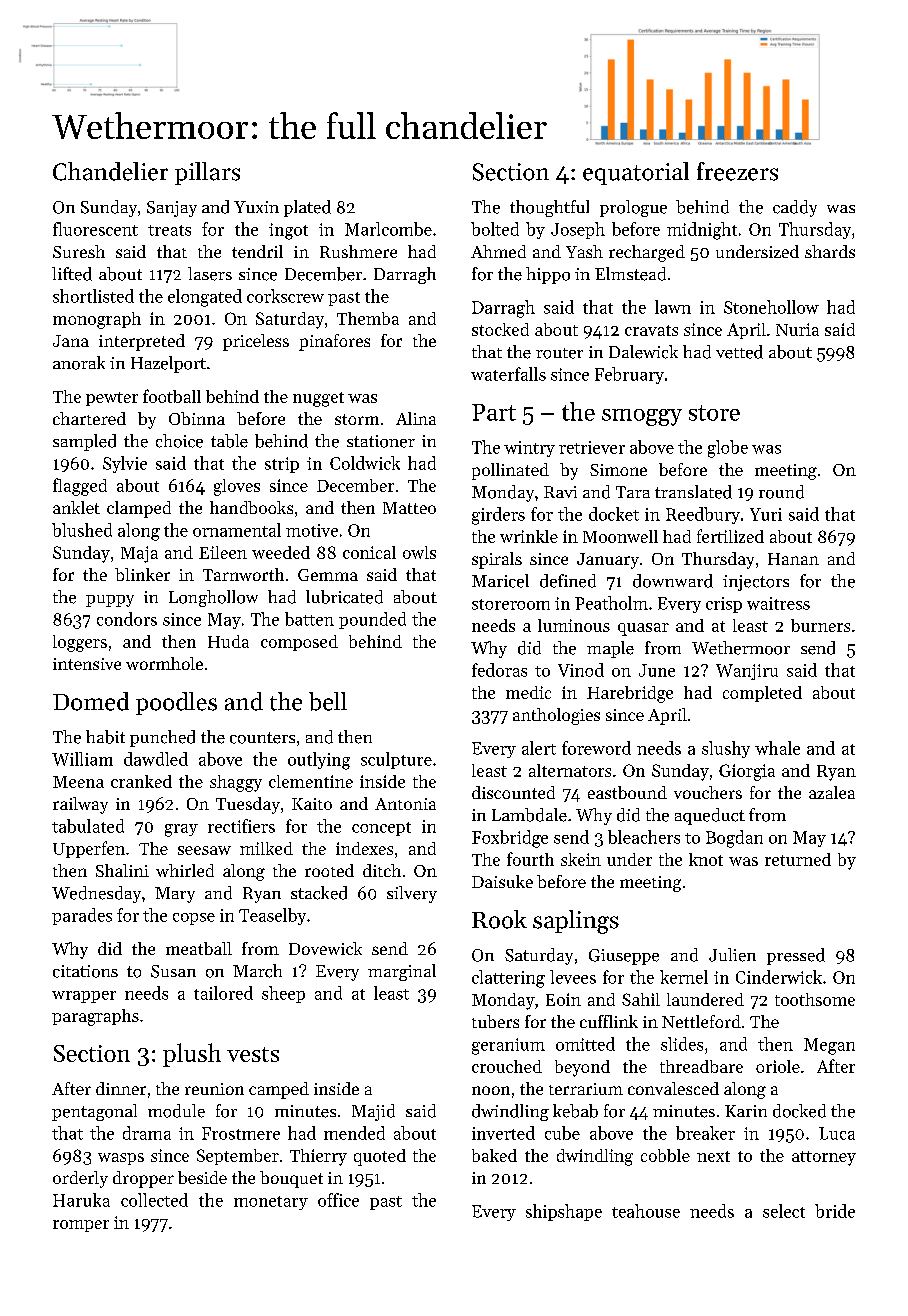  What do you see at coordinates (80, 487) in the screenshot?
I see `flagged` at bounding box center [80, 487].
